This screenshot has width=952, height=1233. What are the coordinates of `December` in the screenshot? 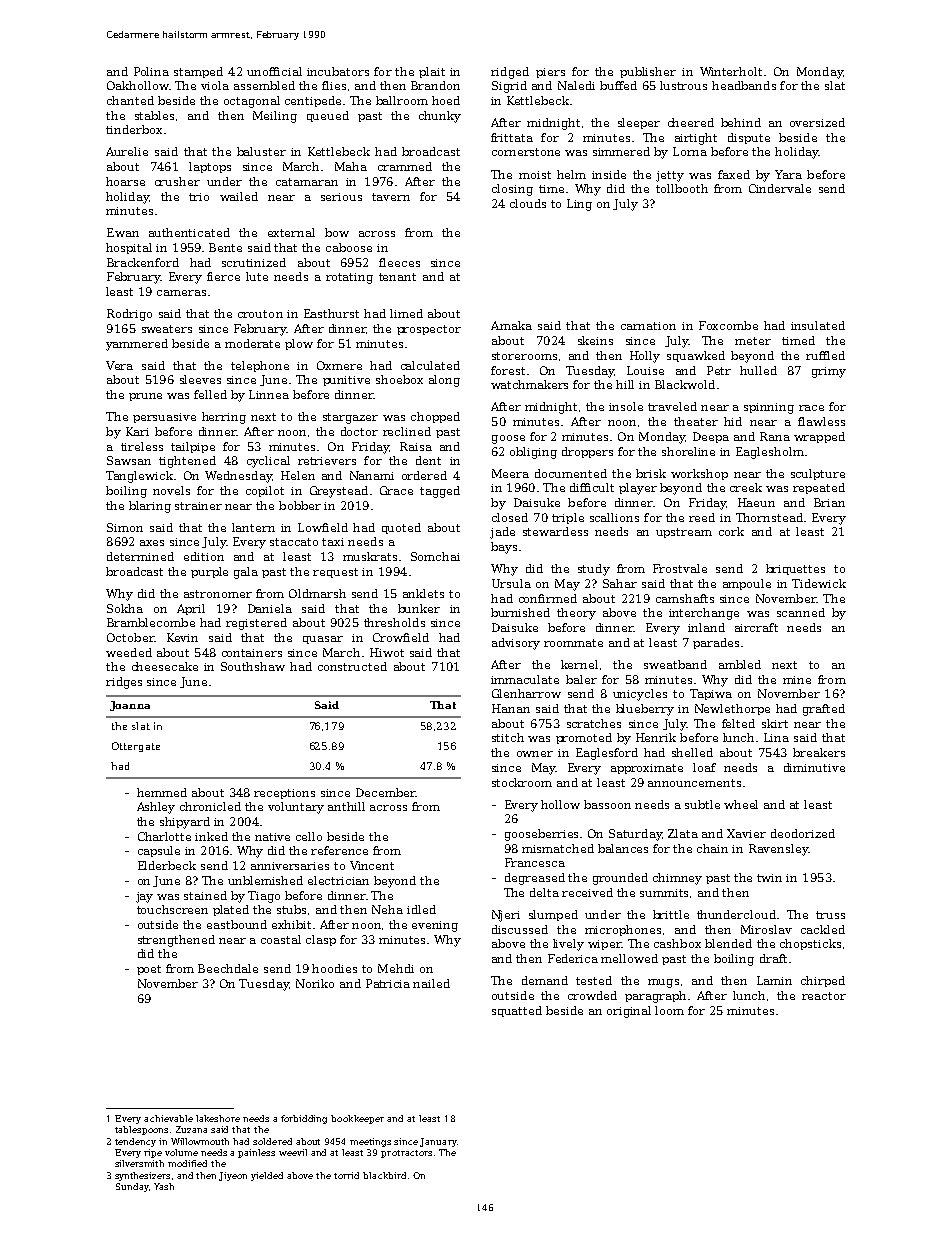 It's located at (386, 792).
